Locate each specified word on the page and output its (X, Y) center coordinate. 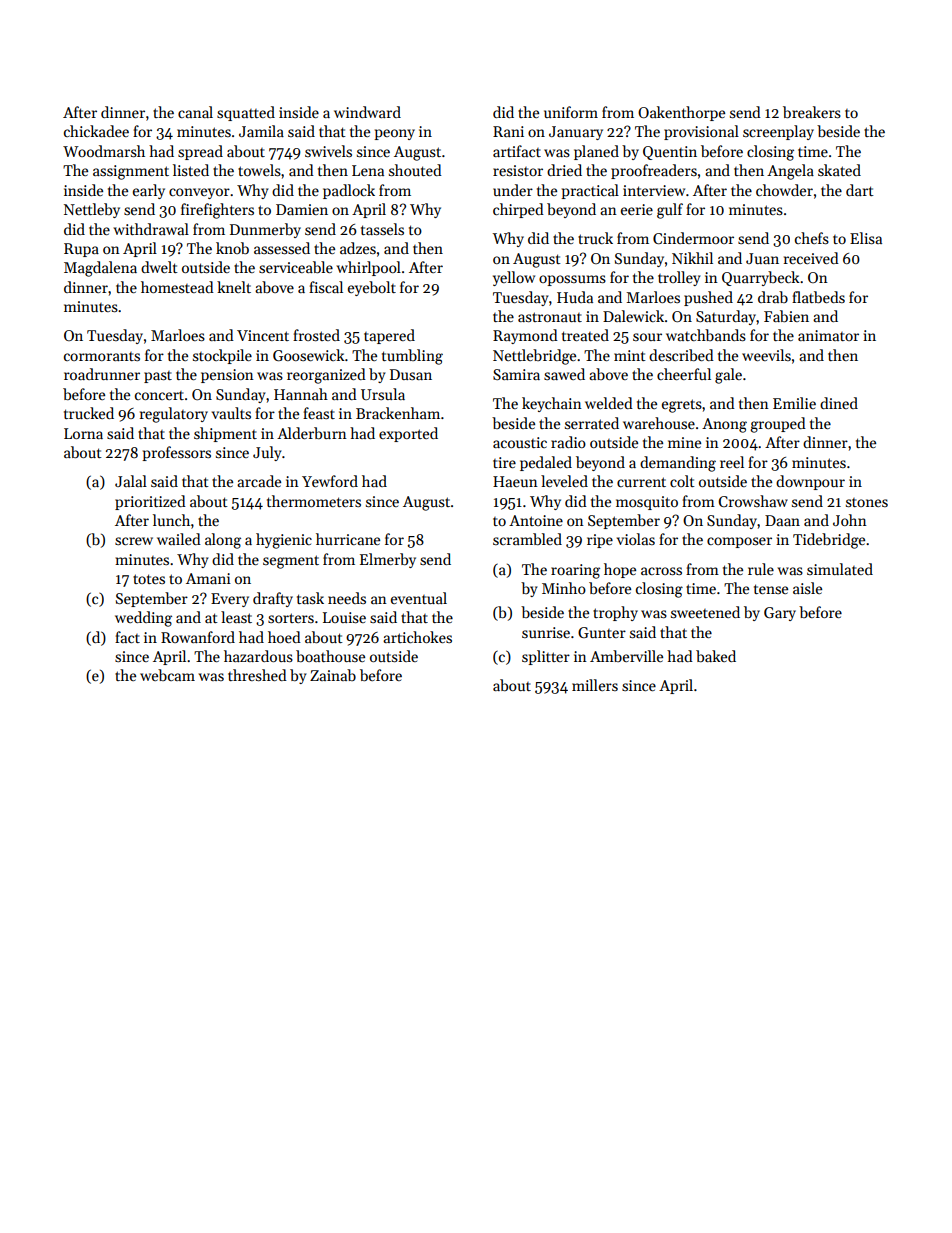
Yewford (330, 481)
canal (195, 112)
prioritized (150, 502)
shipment (225, 434)
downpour (810, 482)
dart (860, 190)
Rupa (81, 250)
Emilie (794, 403)
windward (367, 112)
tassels (382, 229)
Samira (516, 374)
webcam (167, 675)
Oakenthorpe (681, 113)
